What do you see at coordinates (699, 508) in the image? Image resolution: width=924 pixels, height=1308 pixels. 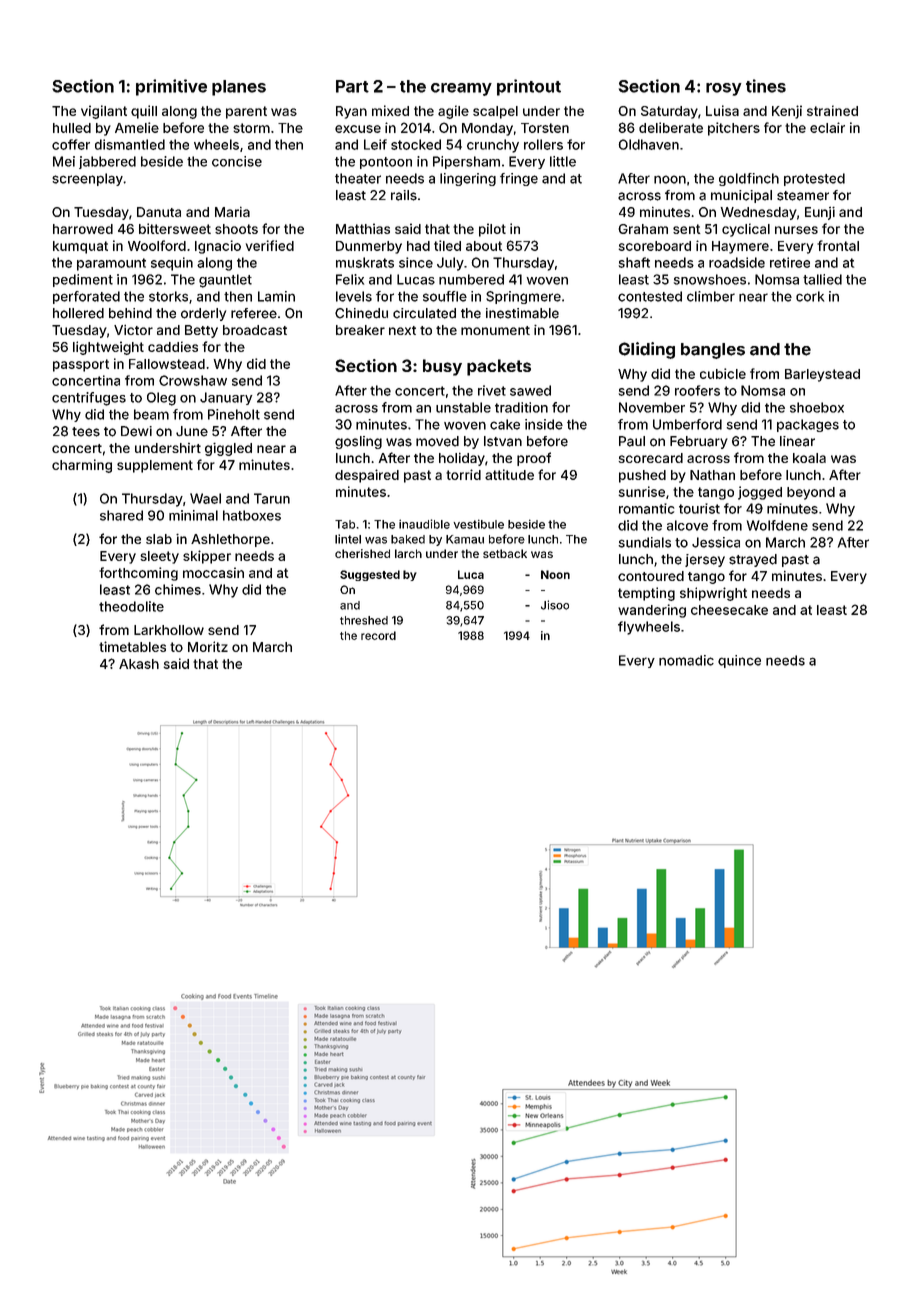 I see `tourist` at bounding box center [699, 508].
